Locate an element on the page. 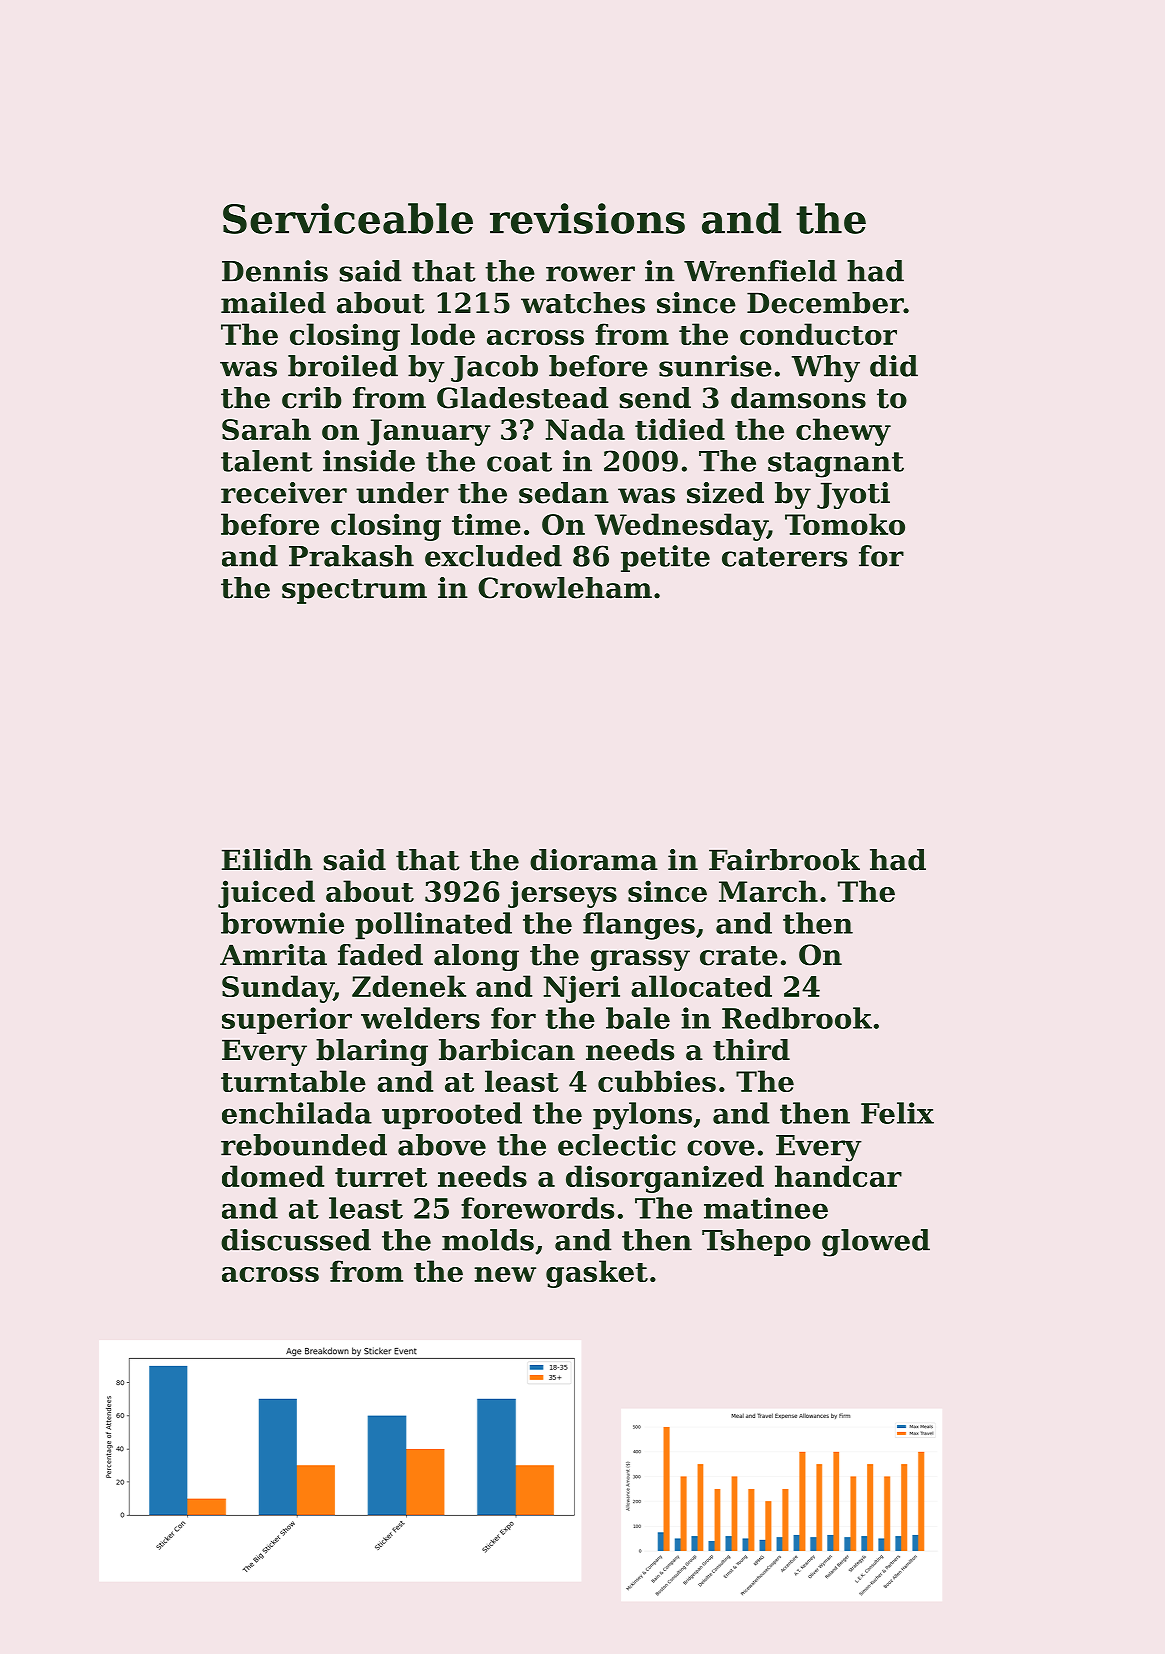 The height and width of the image is (1654, 1165). Fairbrook is located at coordinates (784, 860).
